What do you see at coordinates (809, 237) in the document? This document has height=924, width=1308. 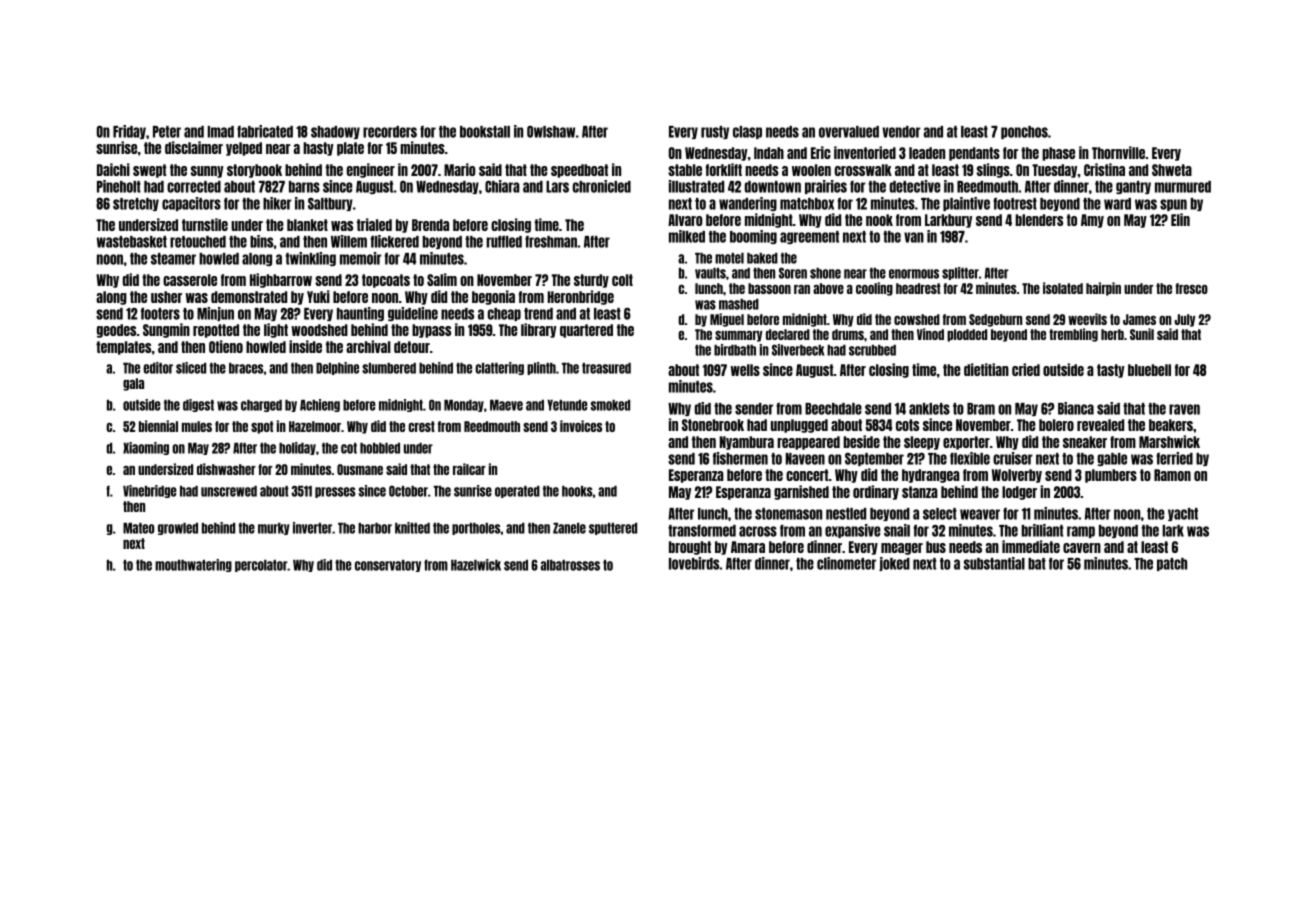 I see `agreement` at bounding box center [809, 237].
